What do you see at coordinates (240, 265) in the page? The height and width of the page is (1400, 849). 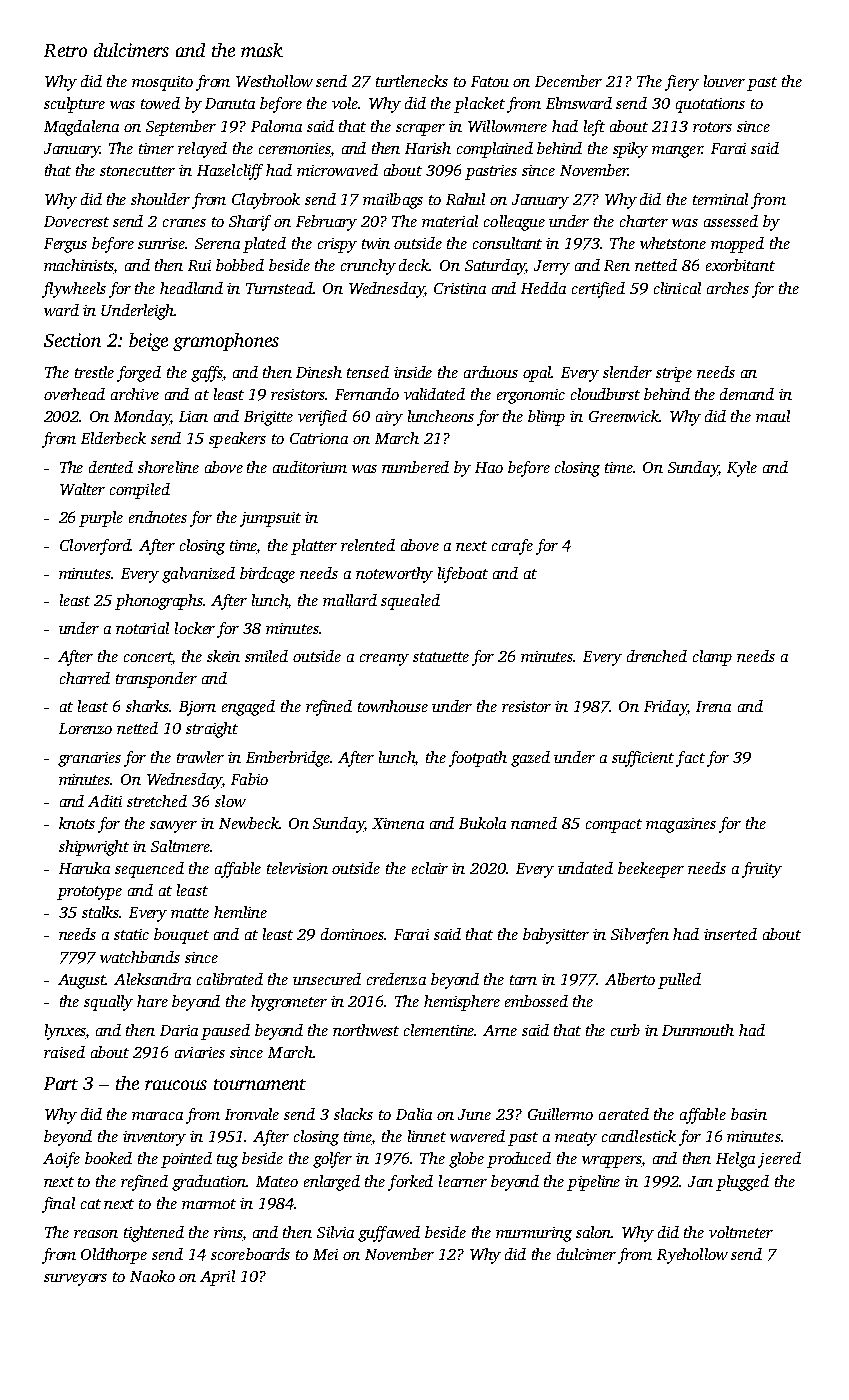 I see `bobbed` at bounding box center [240, 265].
